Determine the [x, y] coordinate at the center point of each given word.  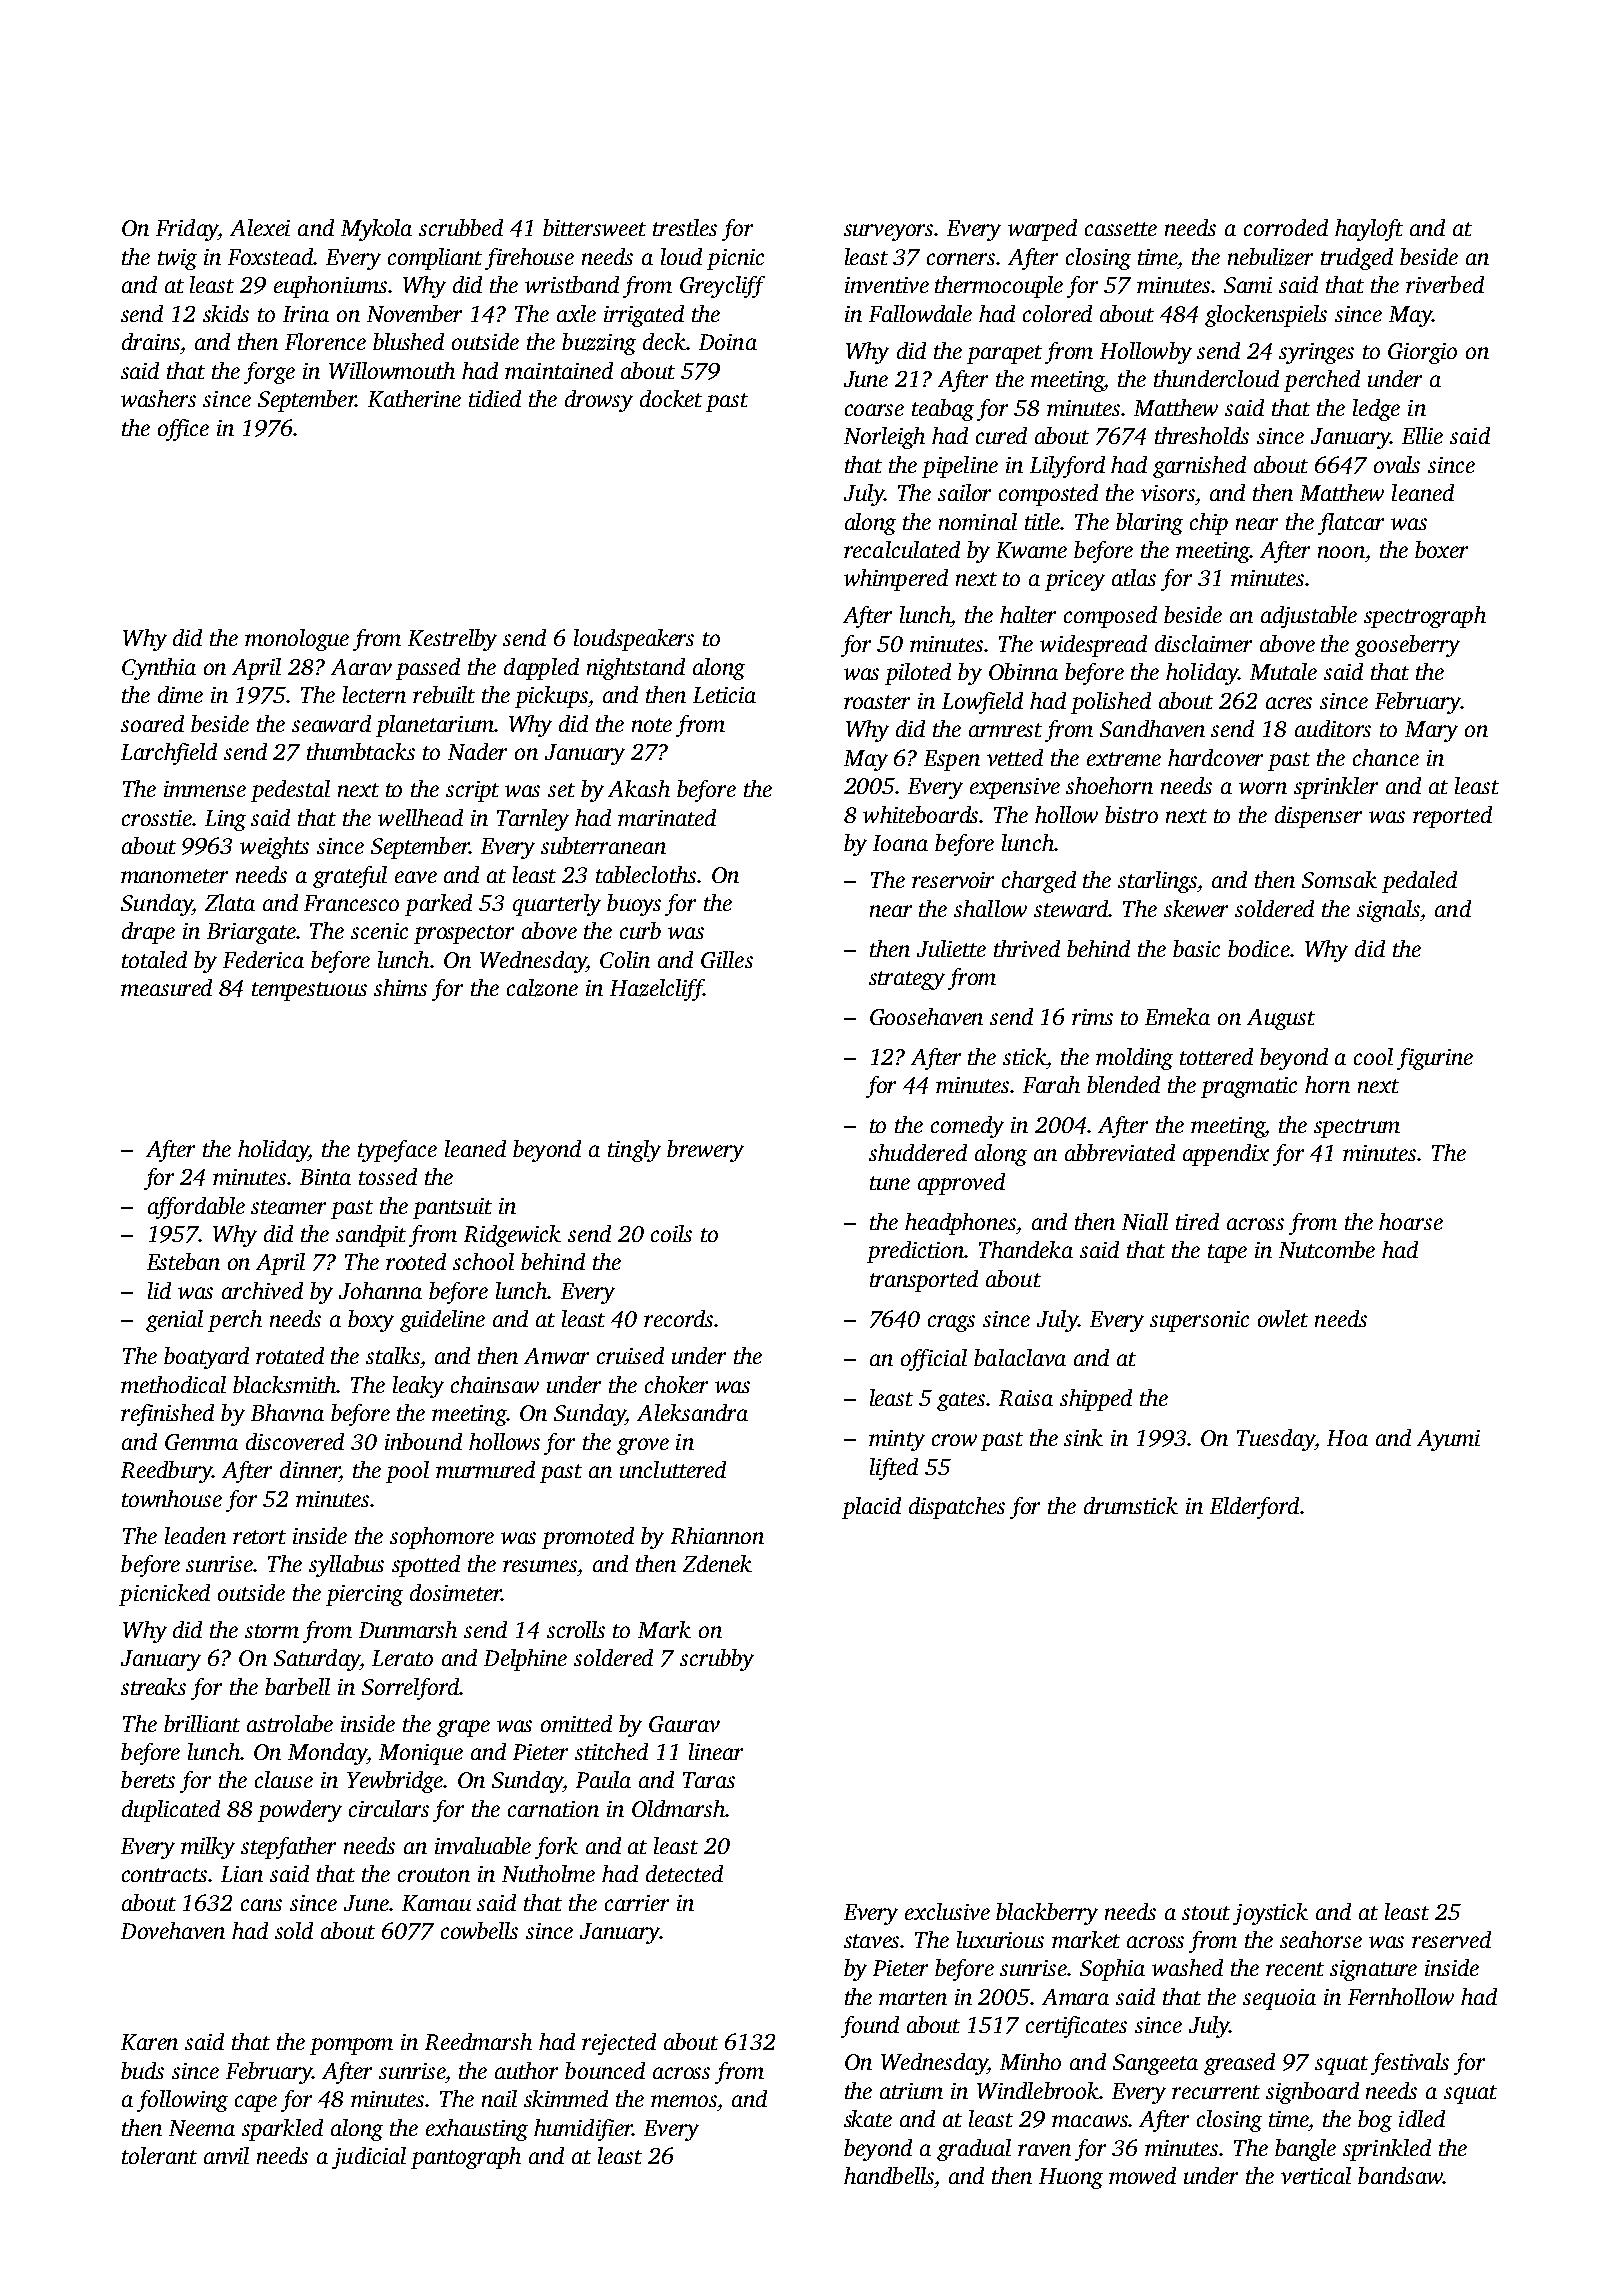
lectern [374, 694]
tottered [1216, 1056]
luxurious [1000, 1939]
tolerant [159, 2155]
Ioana [900, 843]
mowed [1142, 2175]
